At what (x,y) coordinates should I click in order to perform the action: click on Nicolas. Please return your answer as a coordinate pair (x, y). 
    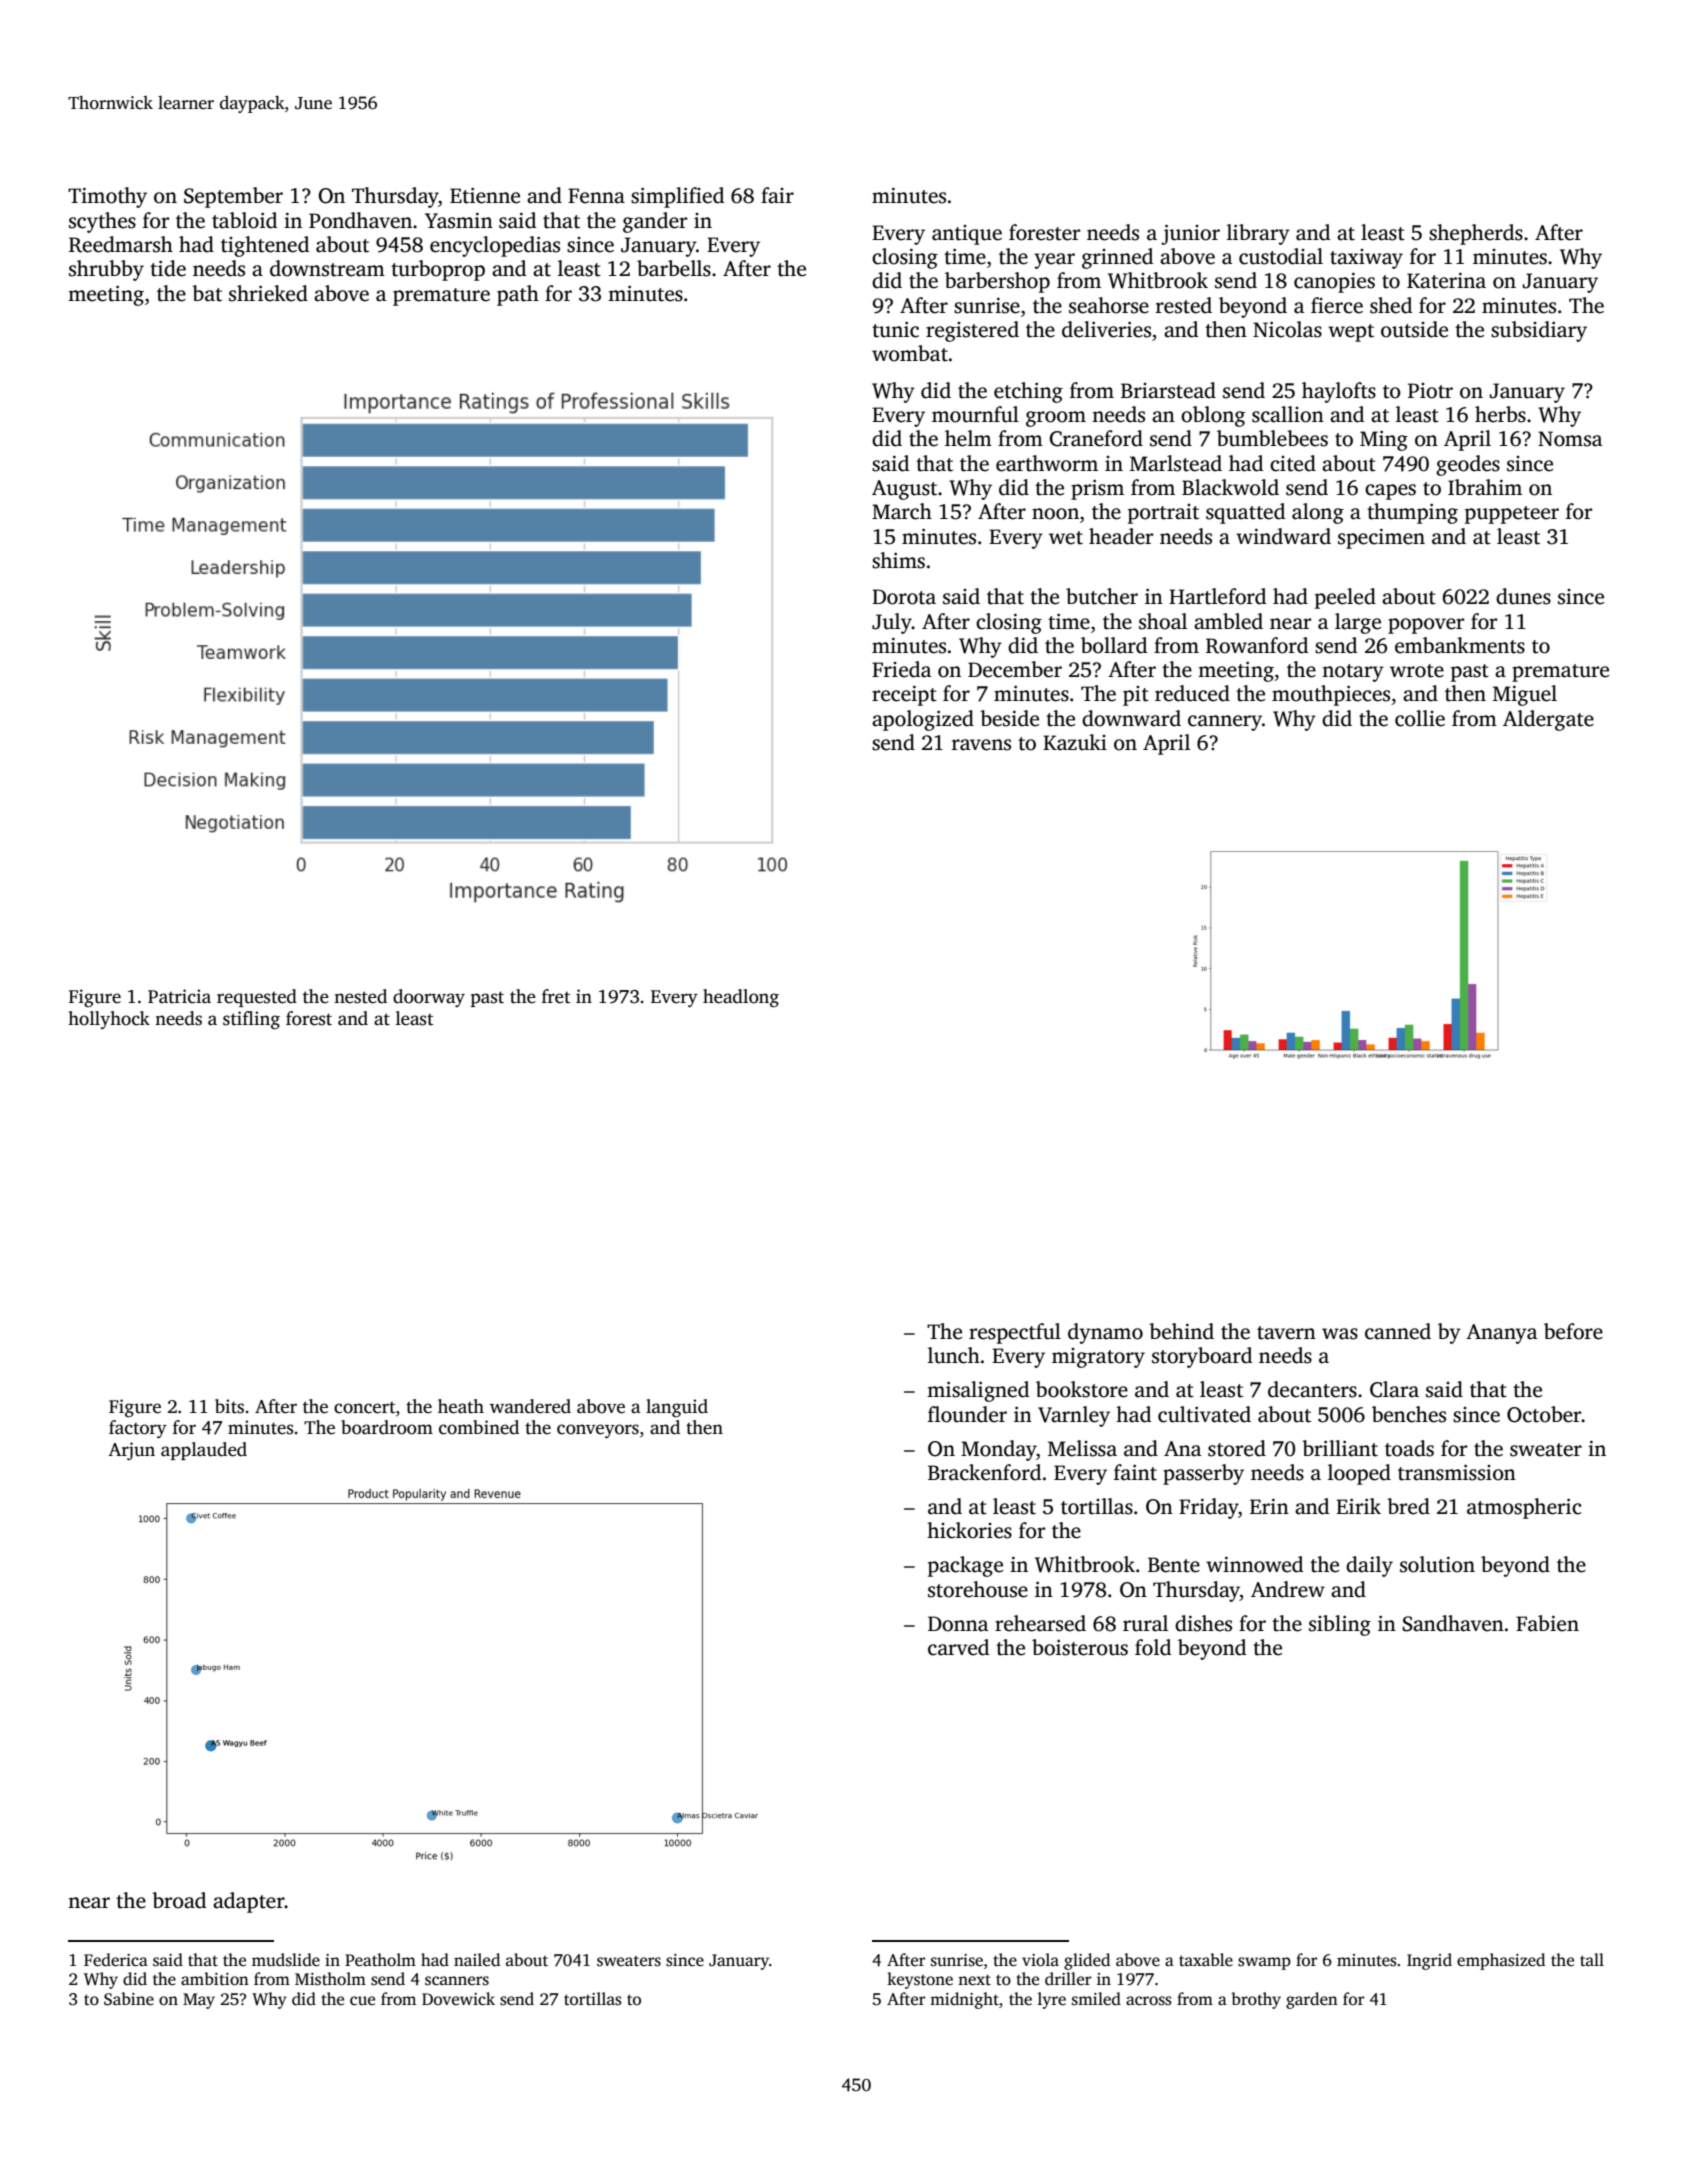
    Looking at the image, I should click on (1287, 329).
